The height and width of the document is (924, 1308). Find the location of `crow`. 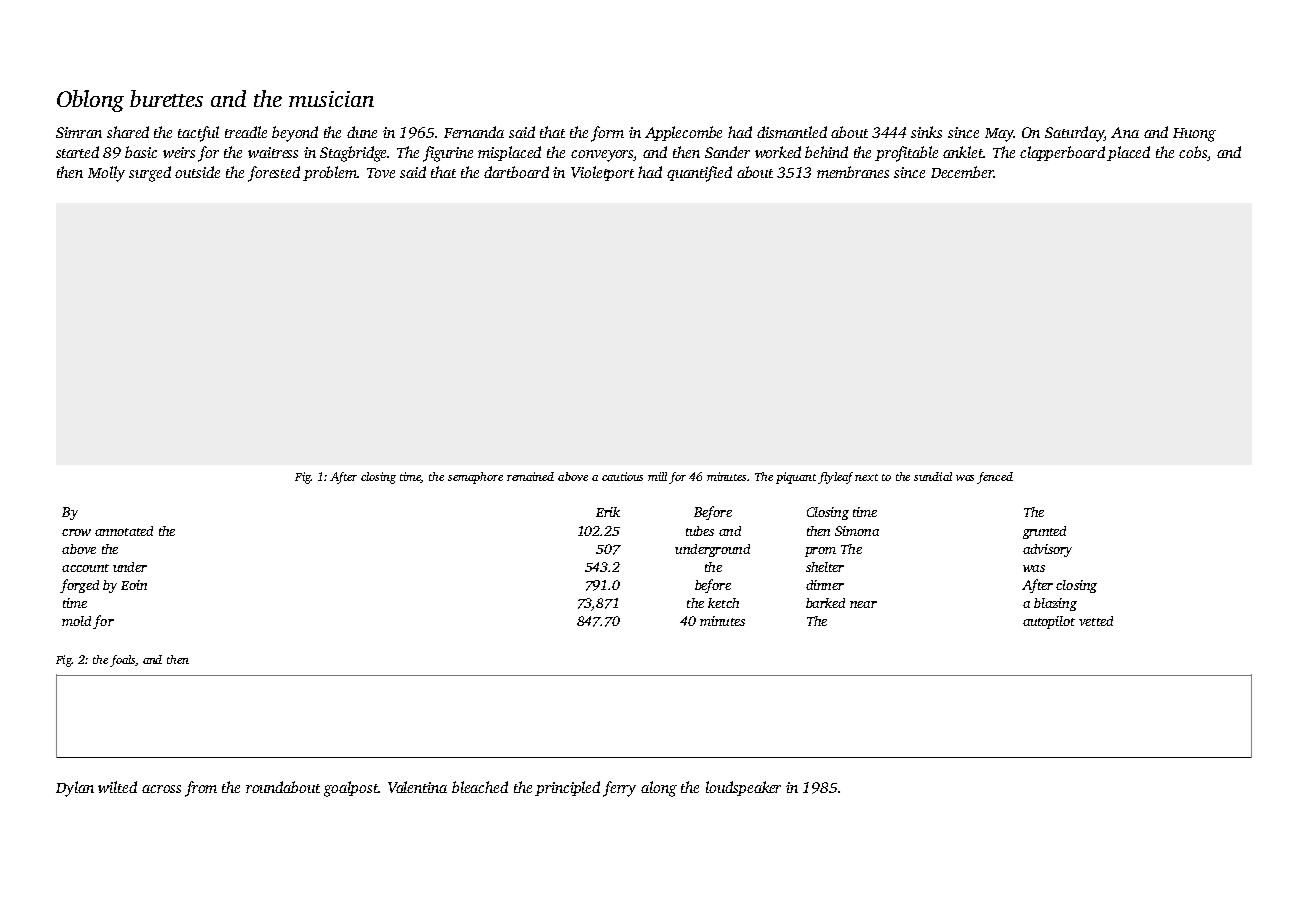

crow is located at coordinates (76, 532).
